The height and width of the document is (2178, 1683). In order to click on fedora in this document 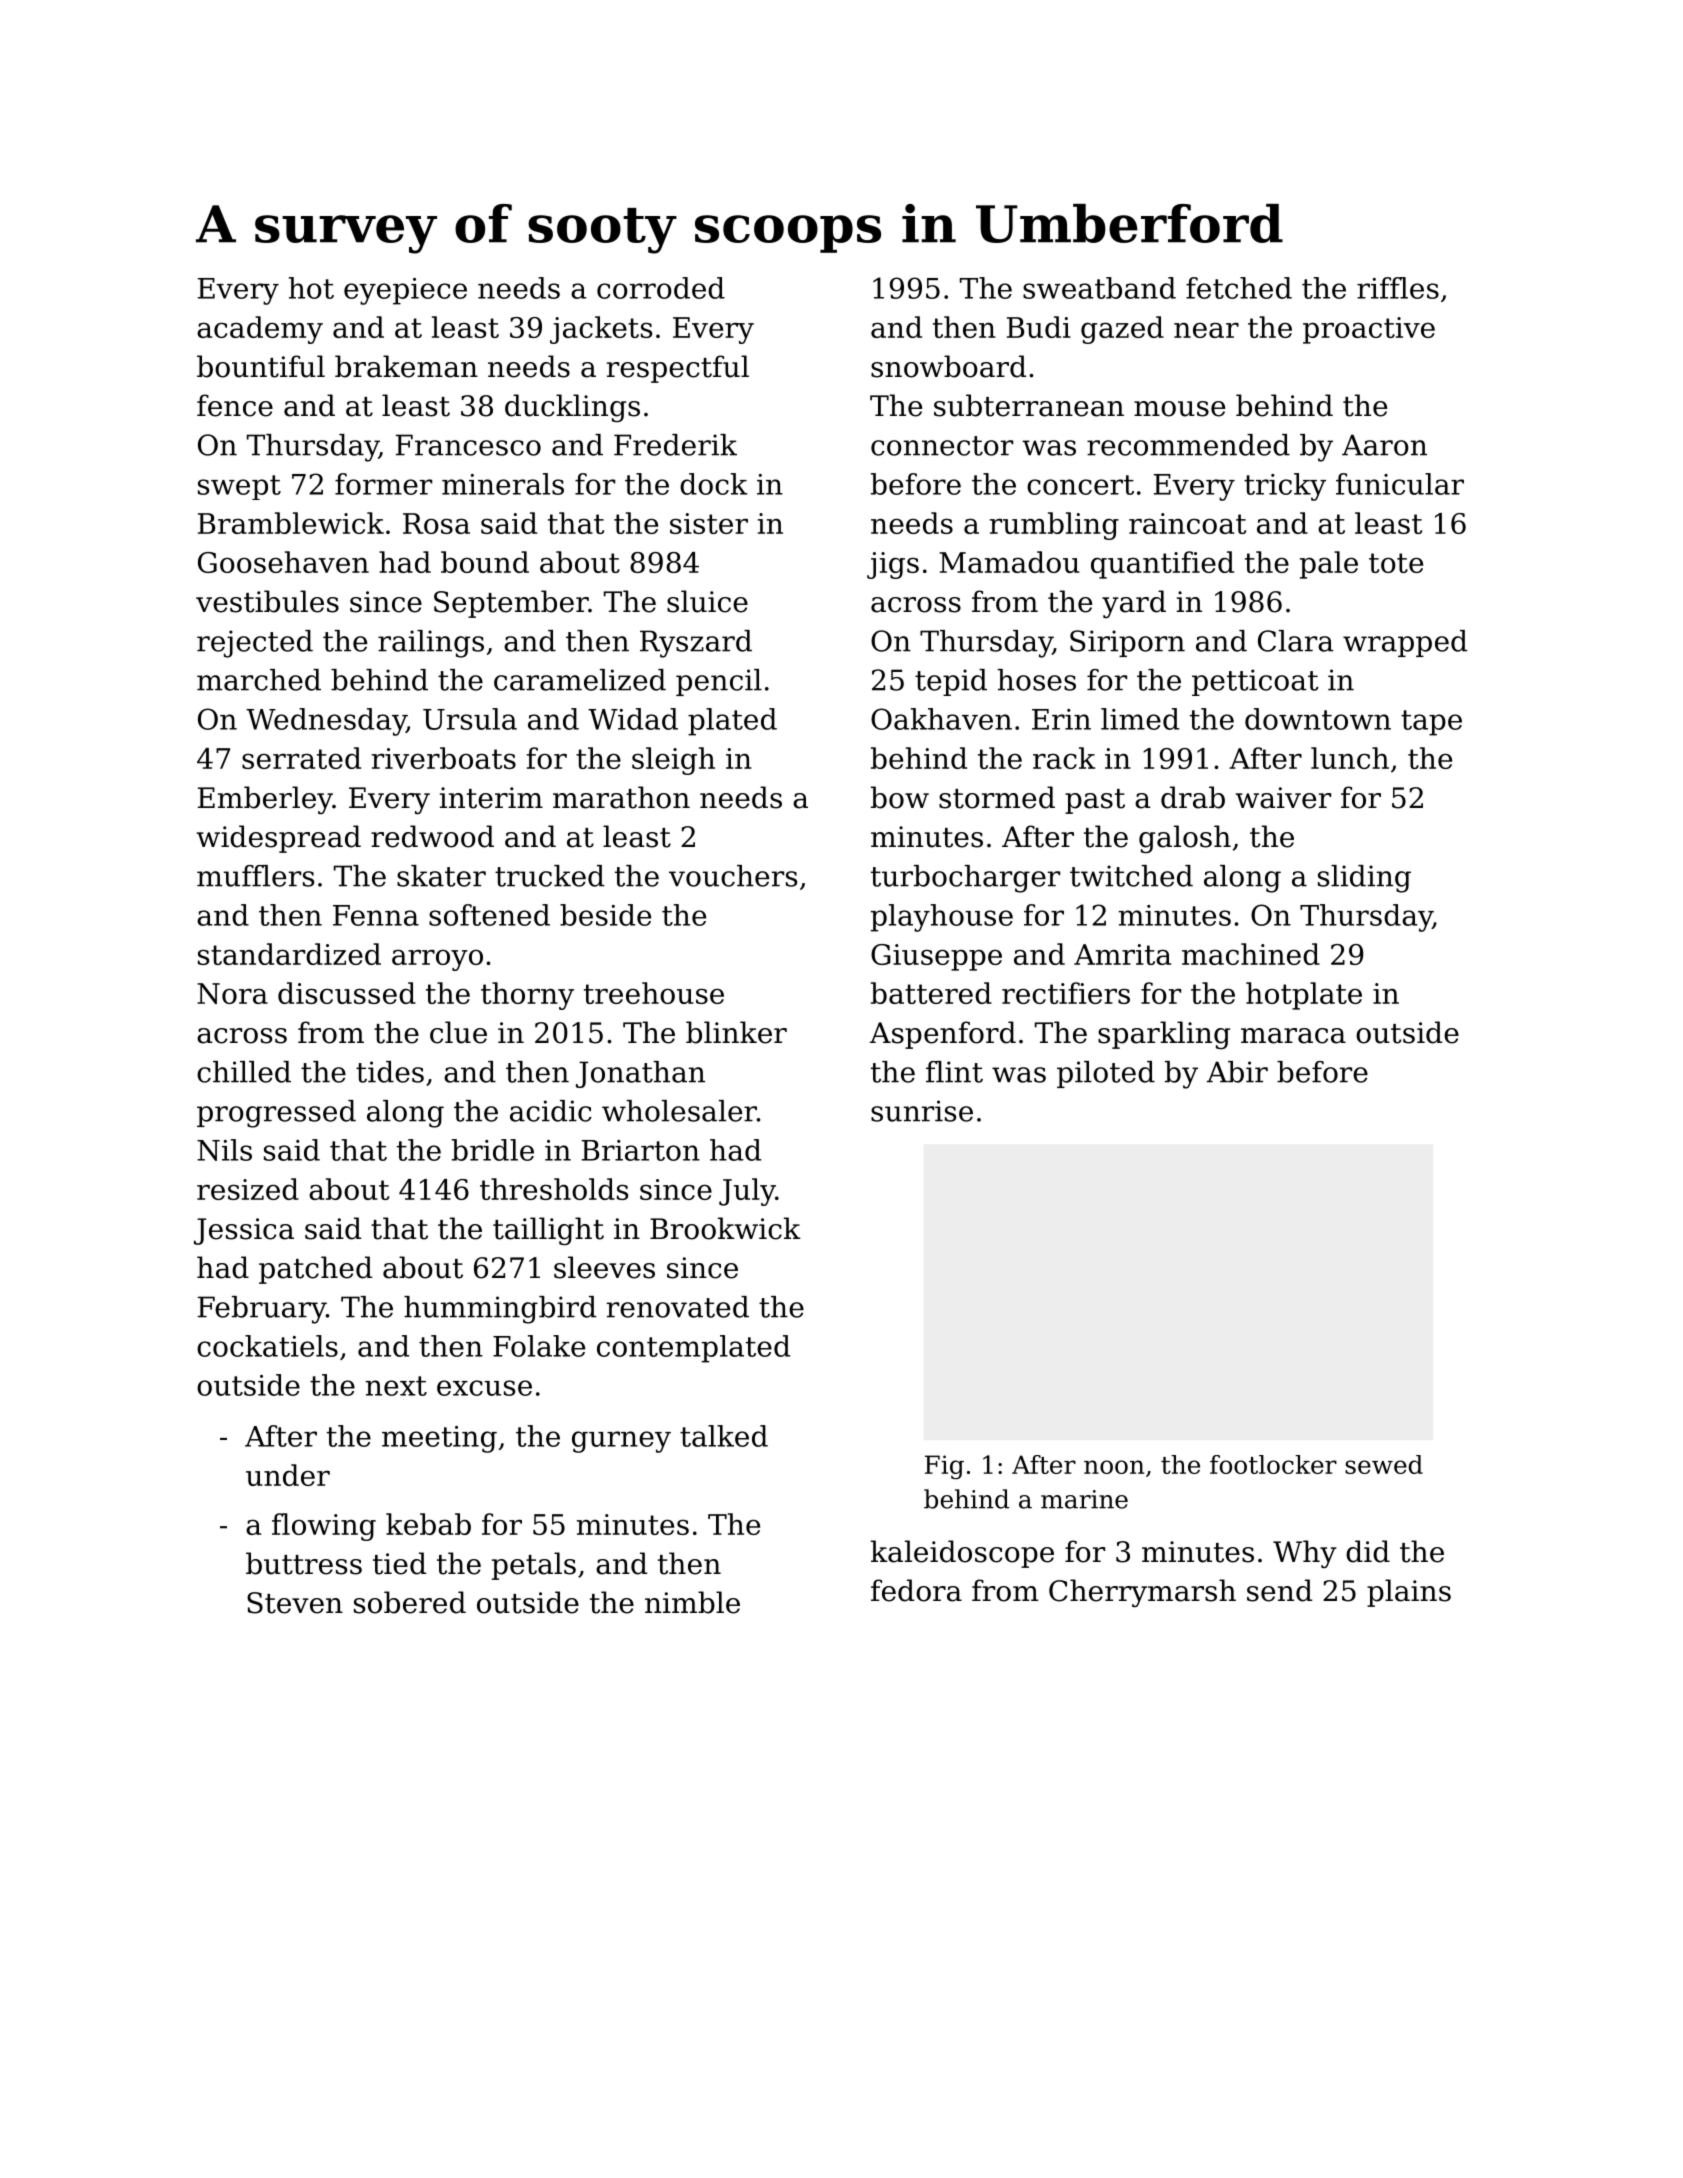, I will do `click(916, 1590)`.
